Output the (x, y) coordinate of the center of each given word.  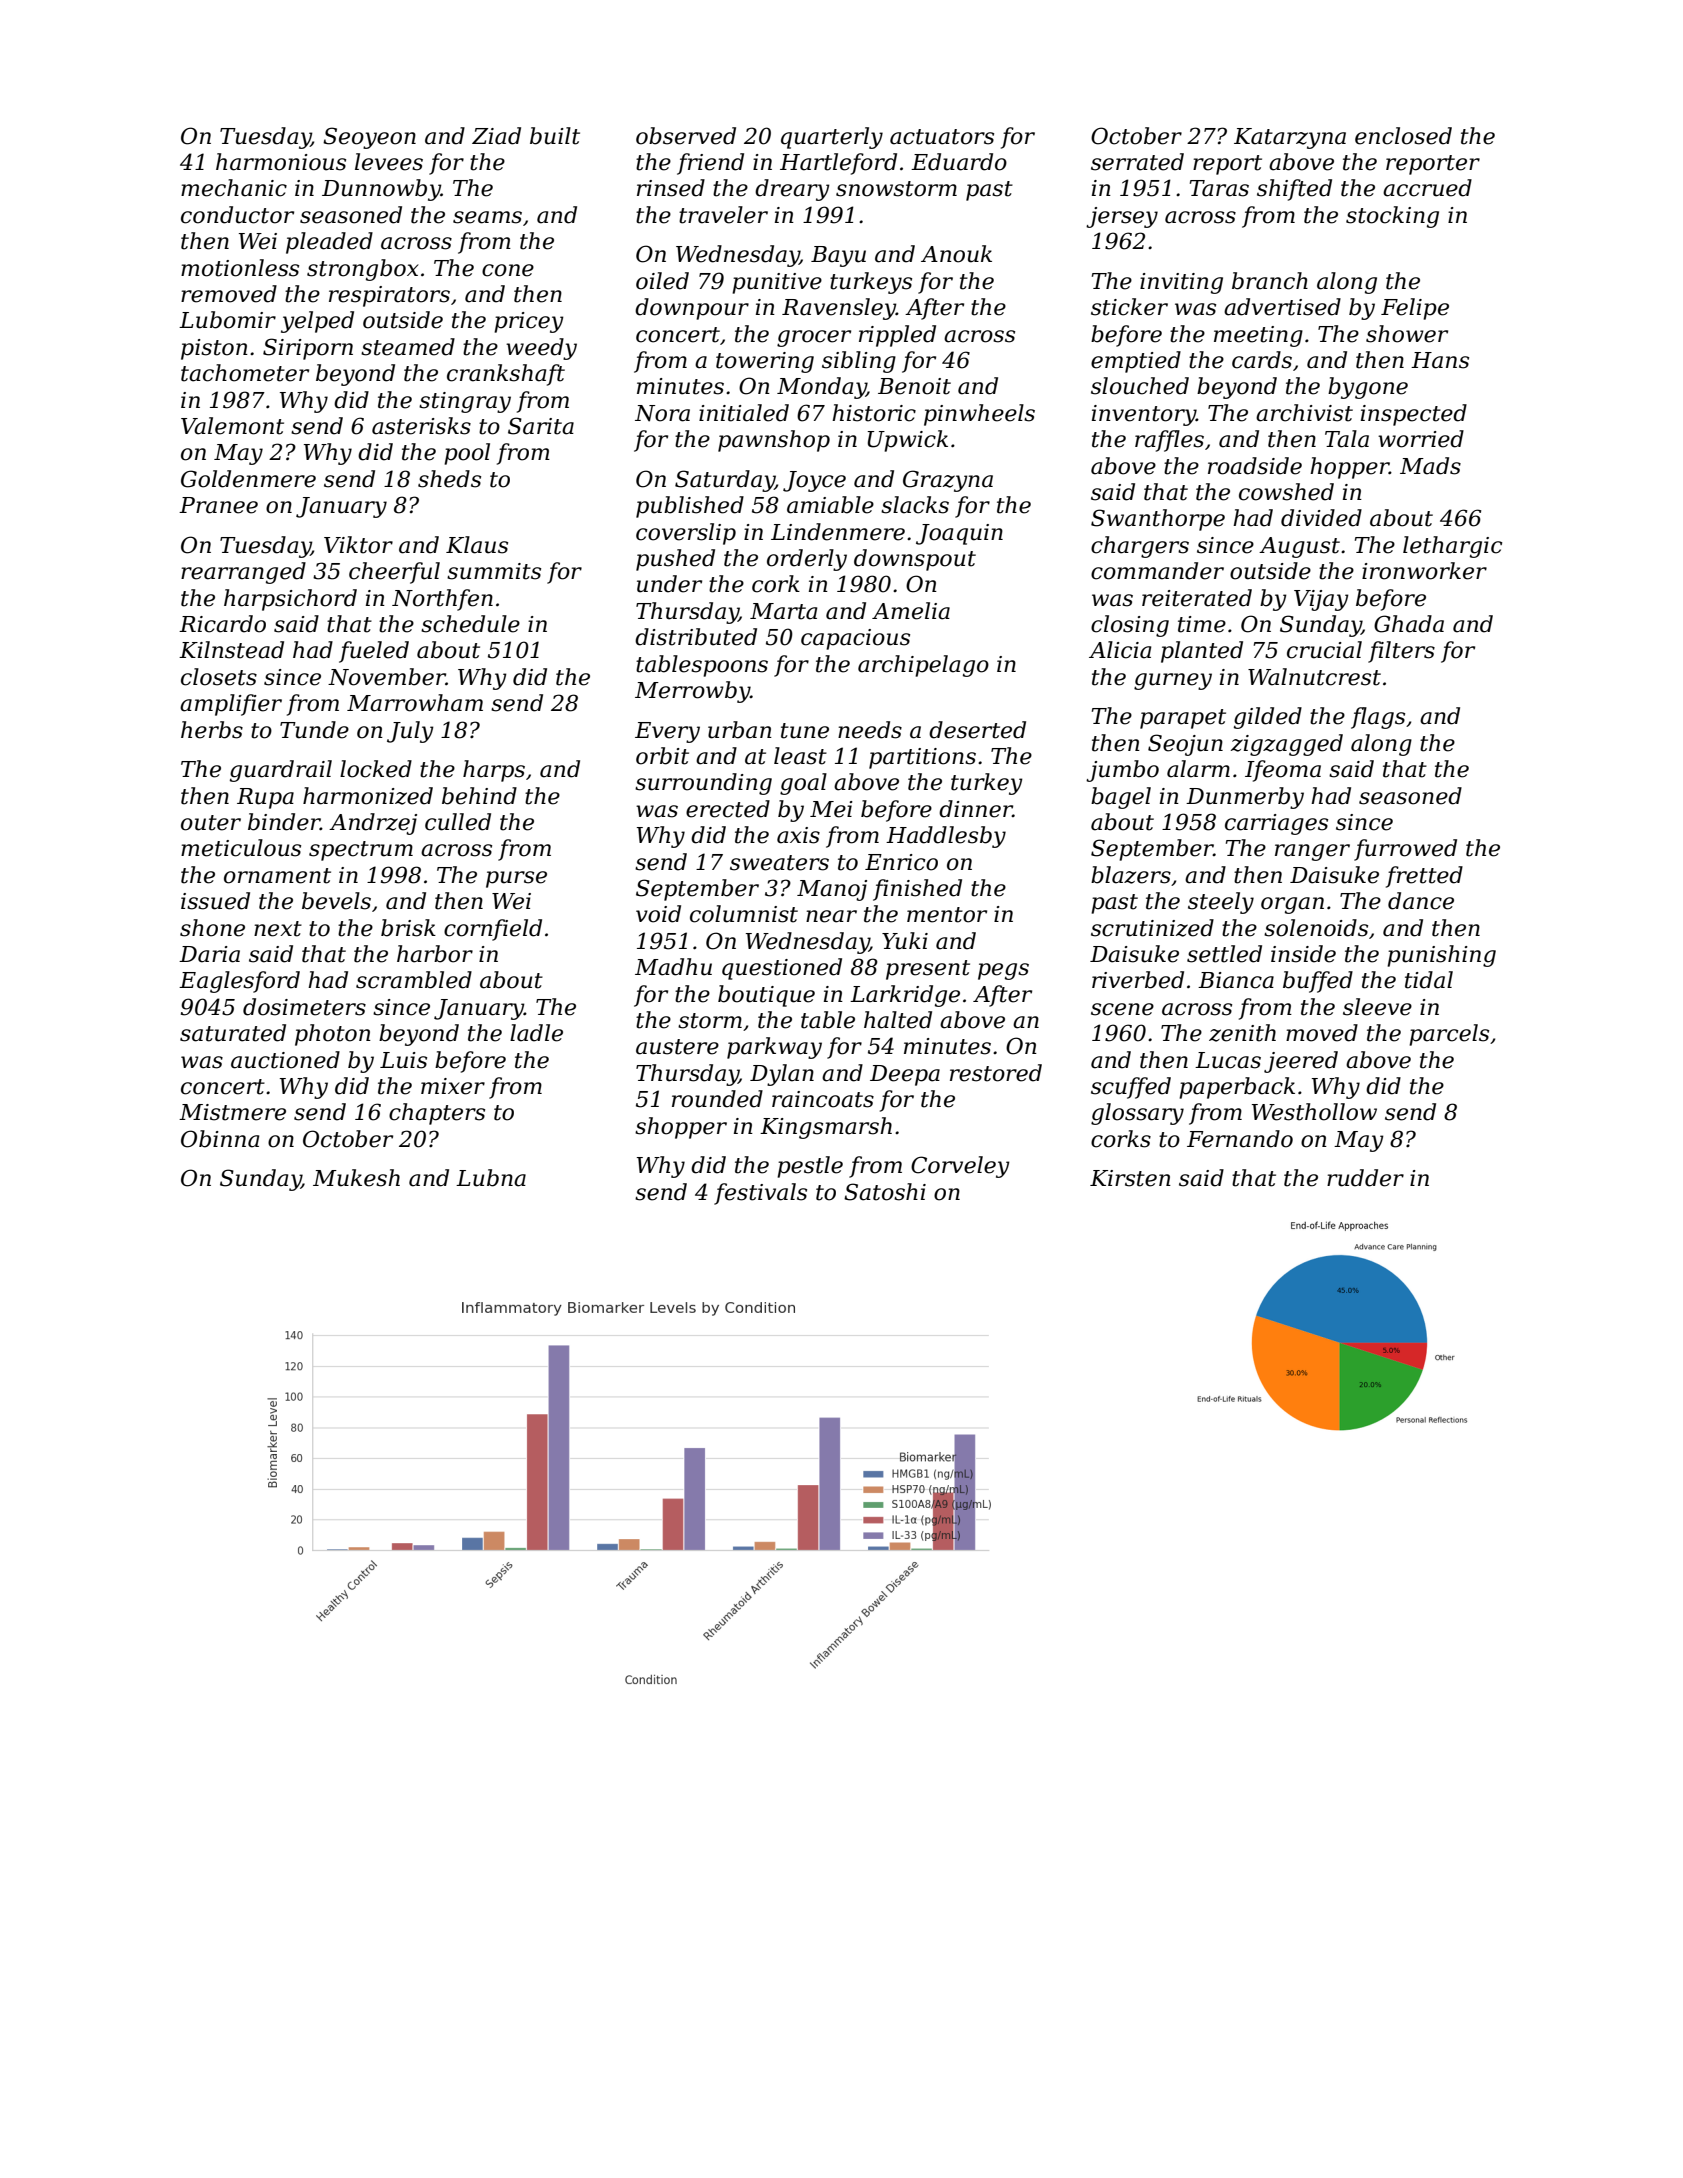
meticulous (241, 848)
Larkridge (905, 996)
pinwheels (979, 415)
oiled (662, 281)
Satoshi (885, 1192)
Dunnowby (381, 190)
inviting (1181, 283)
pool (467, 454)
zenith (1242, 1033)
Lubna (491, 1178)
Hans (1440, 360)
